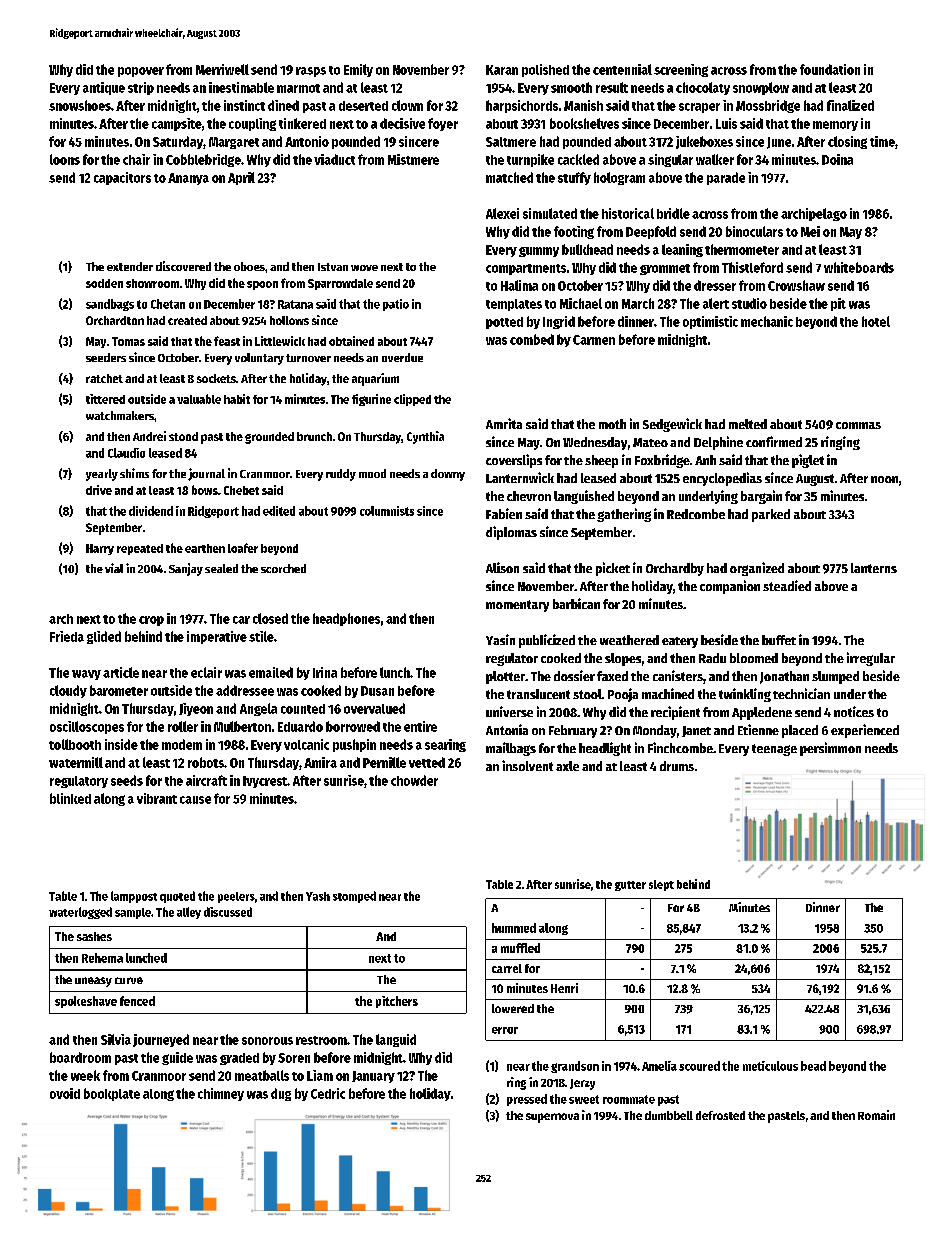 The width and height of the screenshot is (952, 1233). What do you see at coordinates (222, 69) in the screenshot?
I see `Merriwell` at bounding box center [222, 69].
